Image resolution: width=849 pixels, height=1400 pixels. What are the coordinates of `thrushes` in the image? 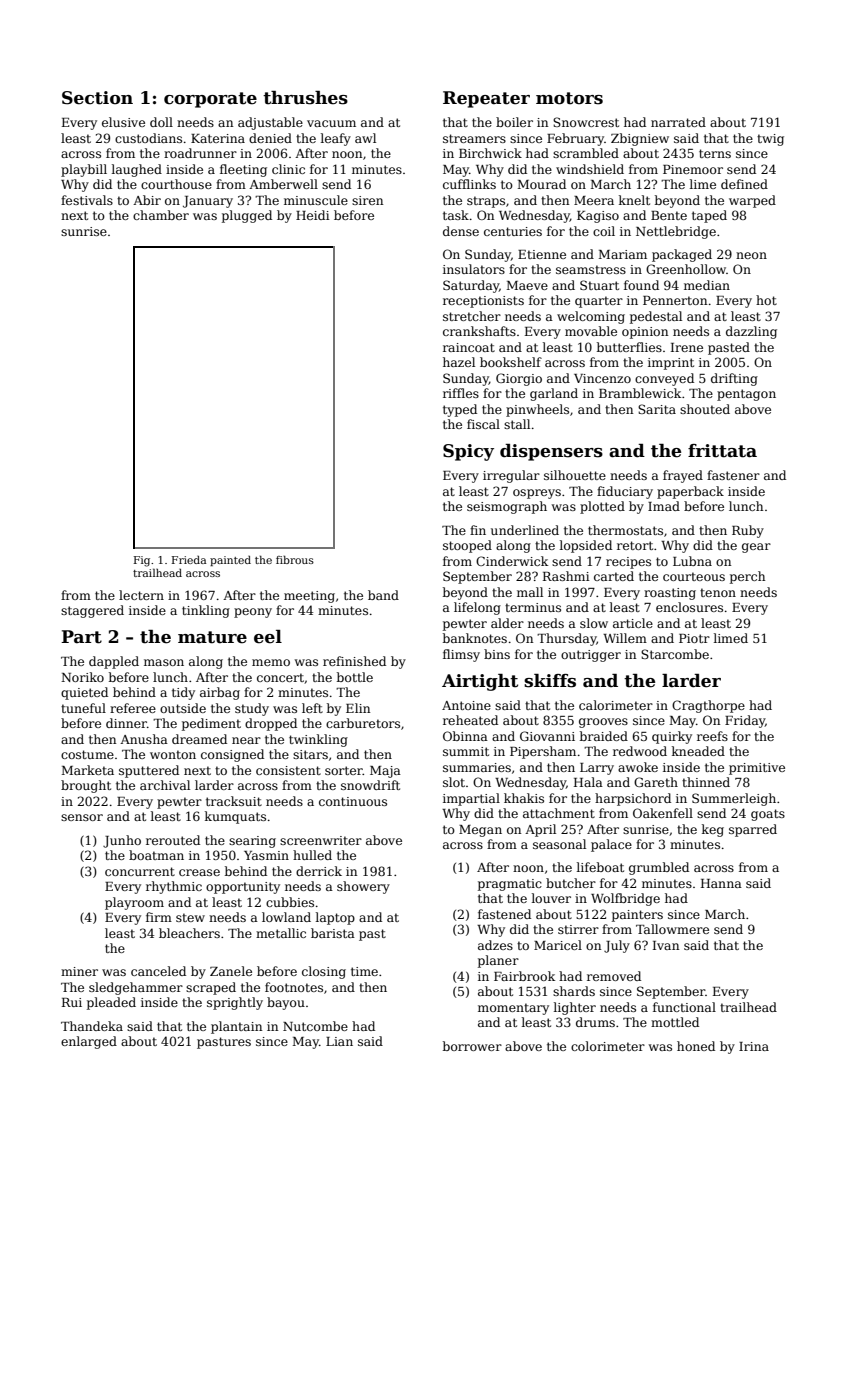 It's located at (305, 98).
